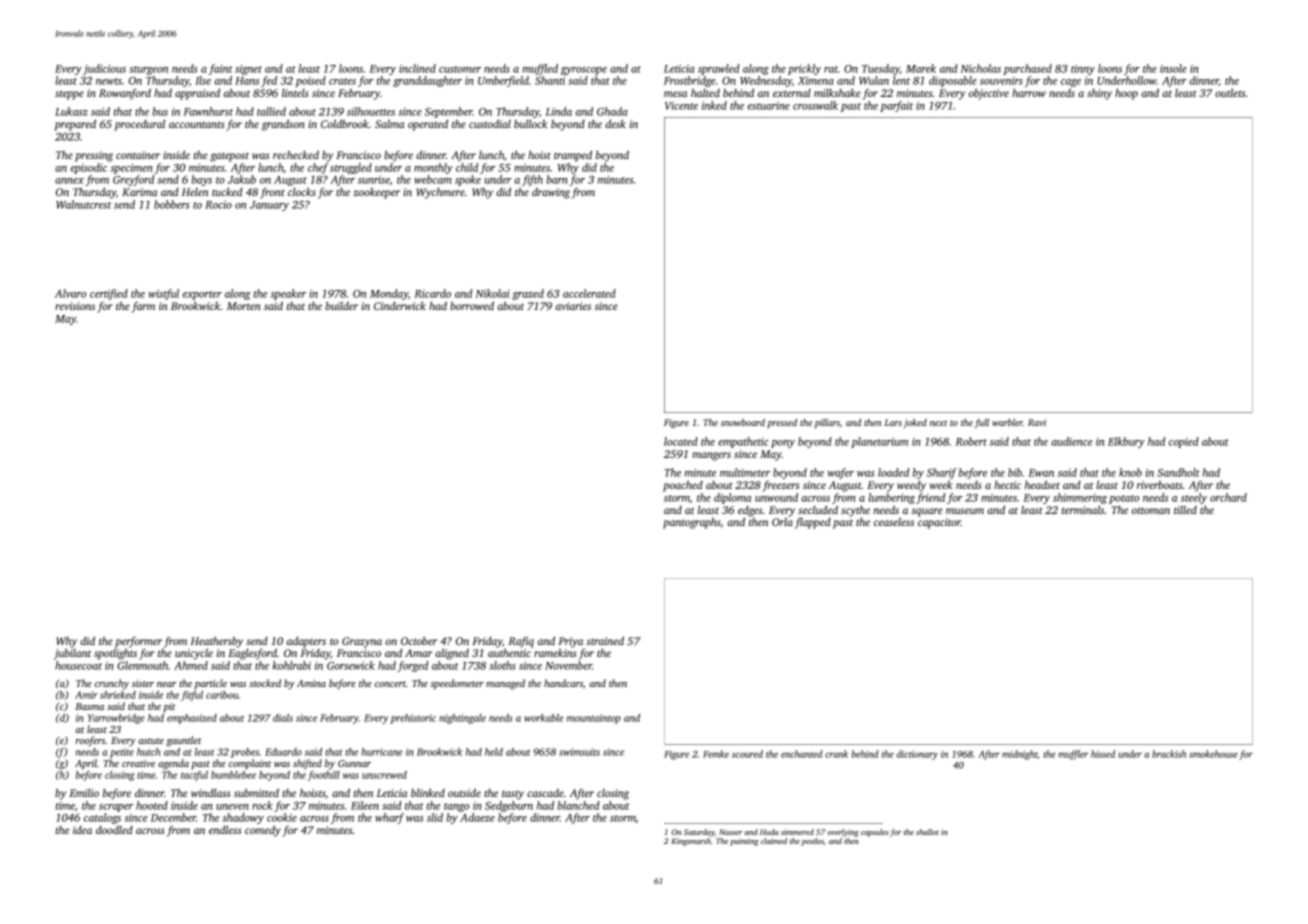 This document has width=1308, height=924. I want to click on sprawled, so click(719, 69).
